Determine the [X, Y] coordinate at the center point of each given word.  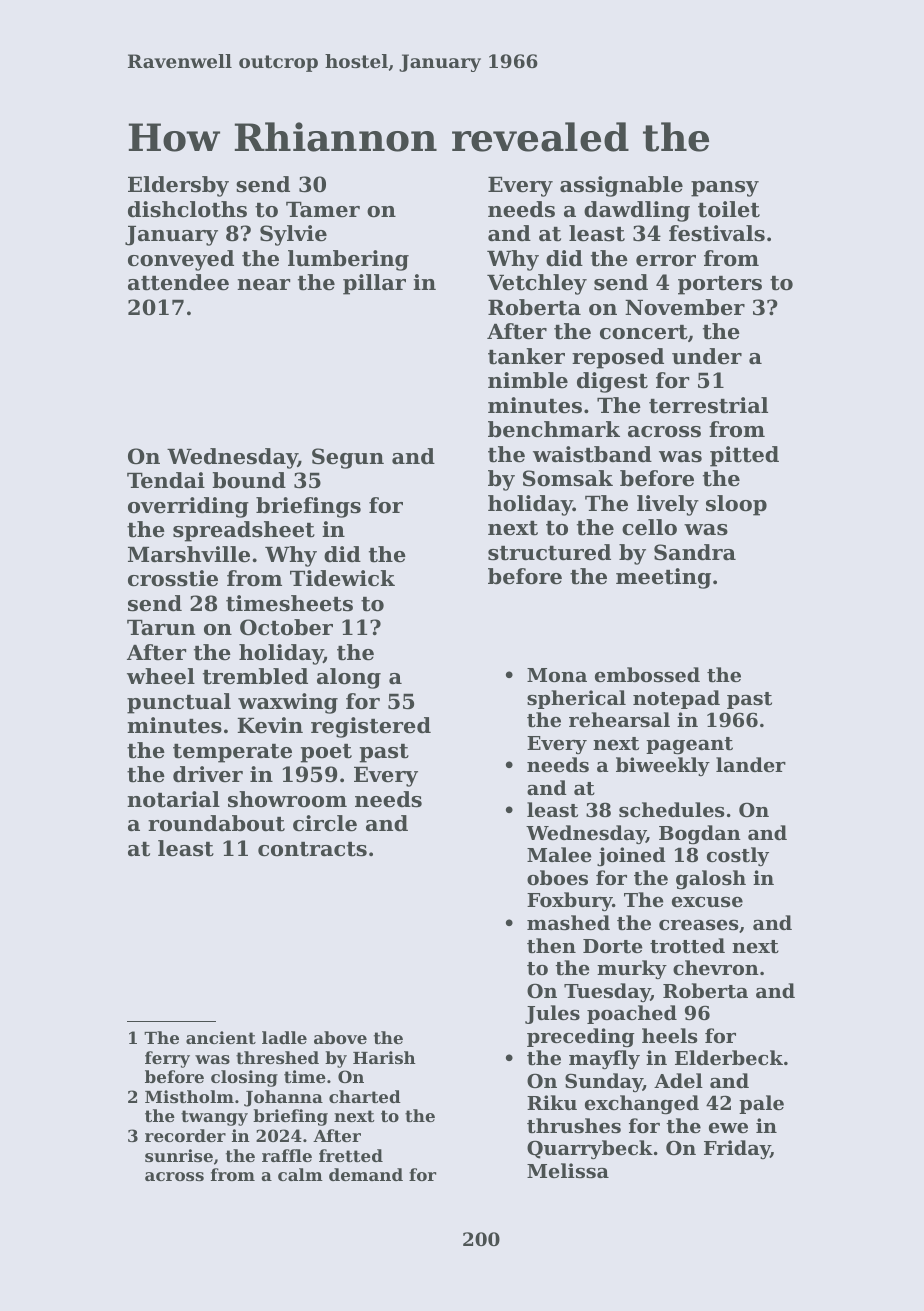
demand [366, 1174]
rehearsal [619, 719]
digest [612, 382]
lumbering [348, 260]
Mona [557, 675]
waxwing [288, 703]
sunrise [179, 1155]
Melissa [568, 1171]
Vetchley [537, 284]
